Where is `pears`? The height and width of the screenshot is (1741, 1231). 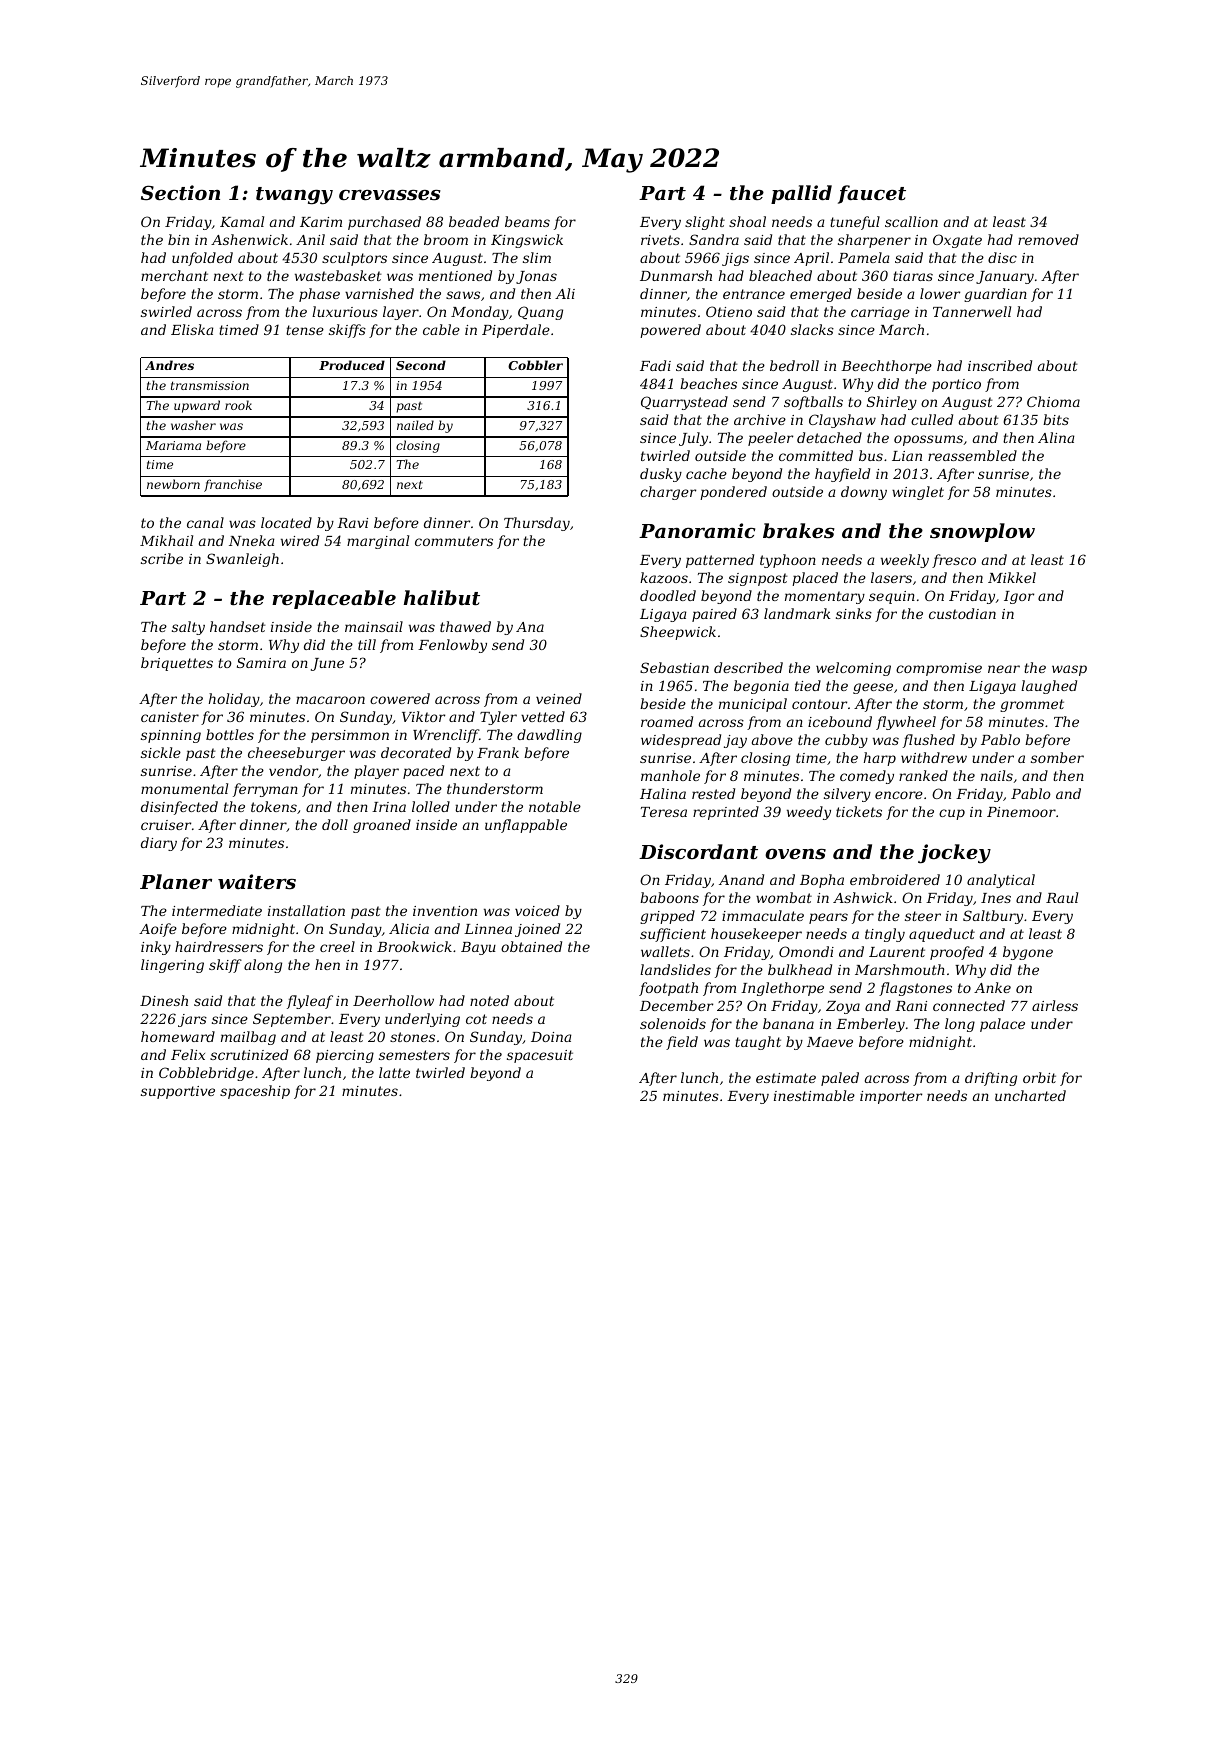
pears is located at coordinates (828, 918).
